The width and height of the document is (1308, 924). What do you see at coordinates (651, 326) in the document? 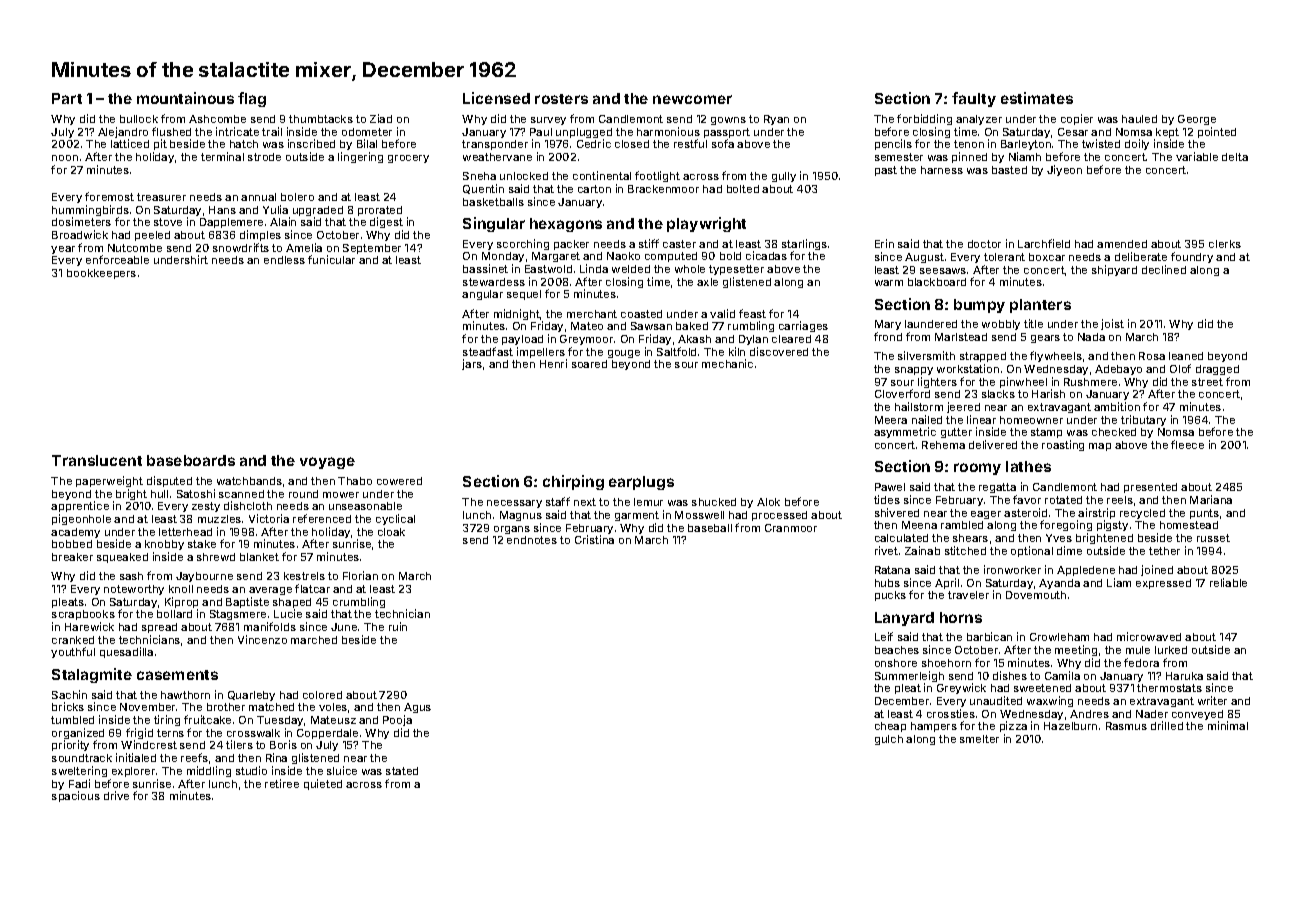
I see `Sawsan` at bounding box center [651, 326].
